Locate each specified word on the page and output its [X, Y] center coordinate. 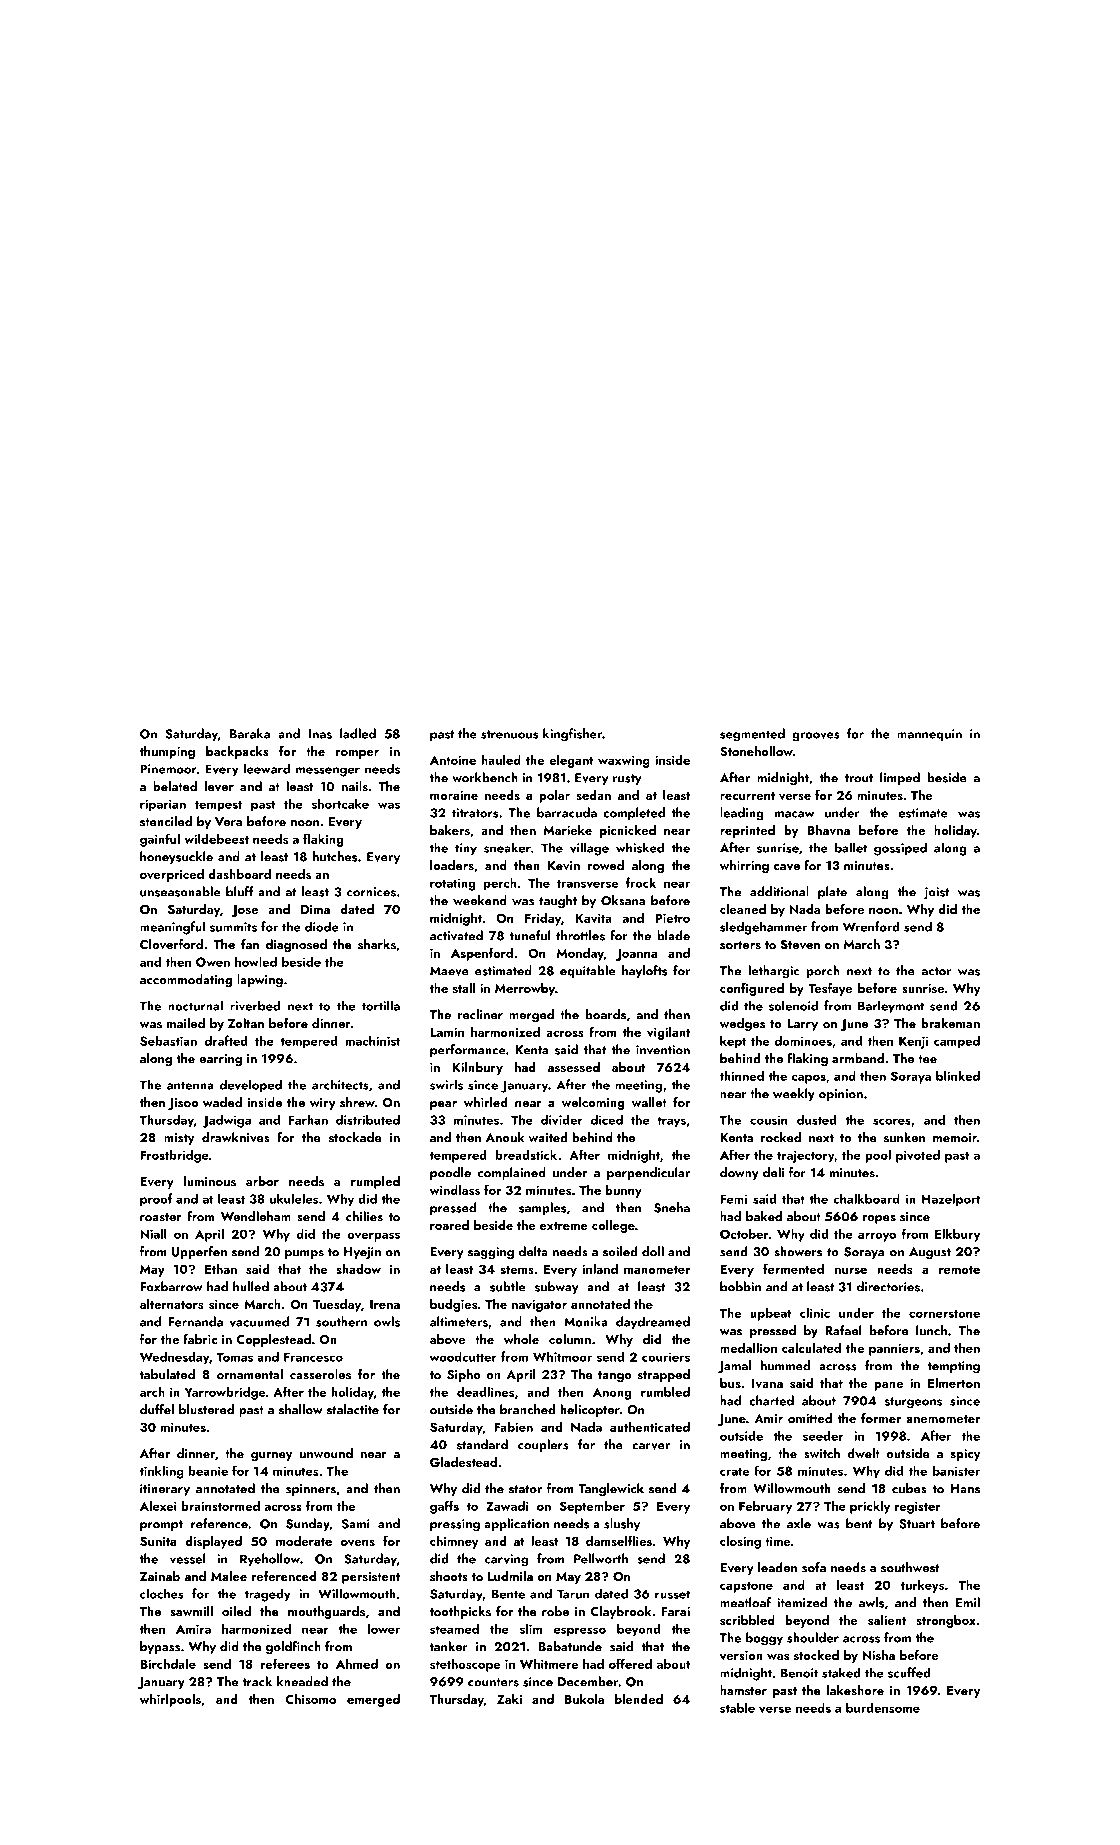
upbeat [771, 1314]
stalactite [353, 1409]
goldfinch [293, 1647]
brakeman [950, 1023]
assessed [574, 1067]
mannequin [929, 735]
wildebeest [216, 839]
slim [531, 1628]
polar [554, 796]
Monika [586, 1321]
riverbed [255, 1005]
